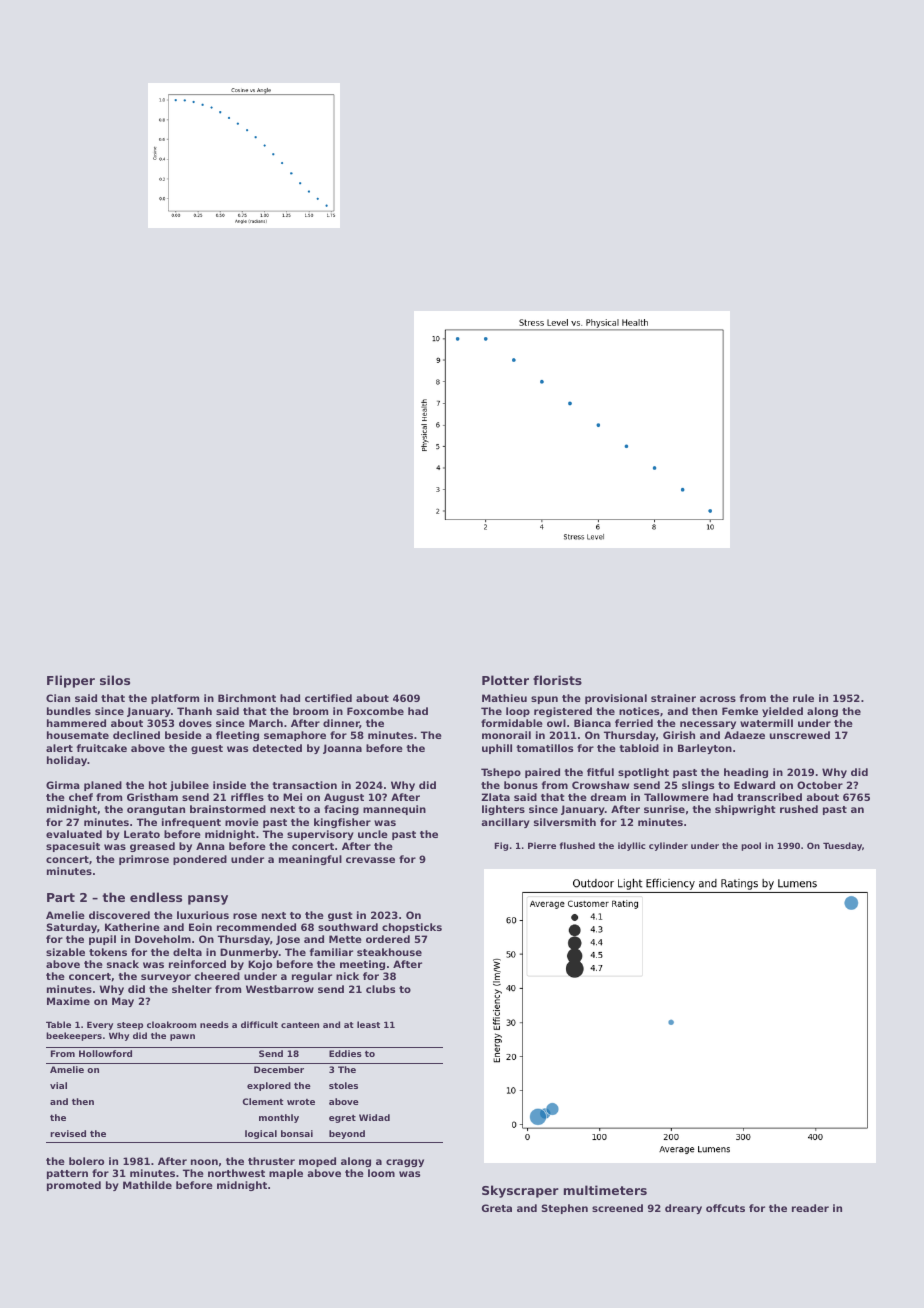  What do you see at coordinates (412, 928) in the document?
I see `chopsticks` at bounding box center [412, 928].
